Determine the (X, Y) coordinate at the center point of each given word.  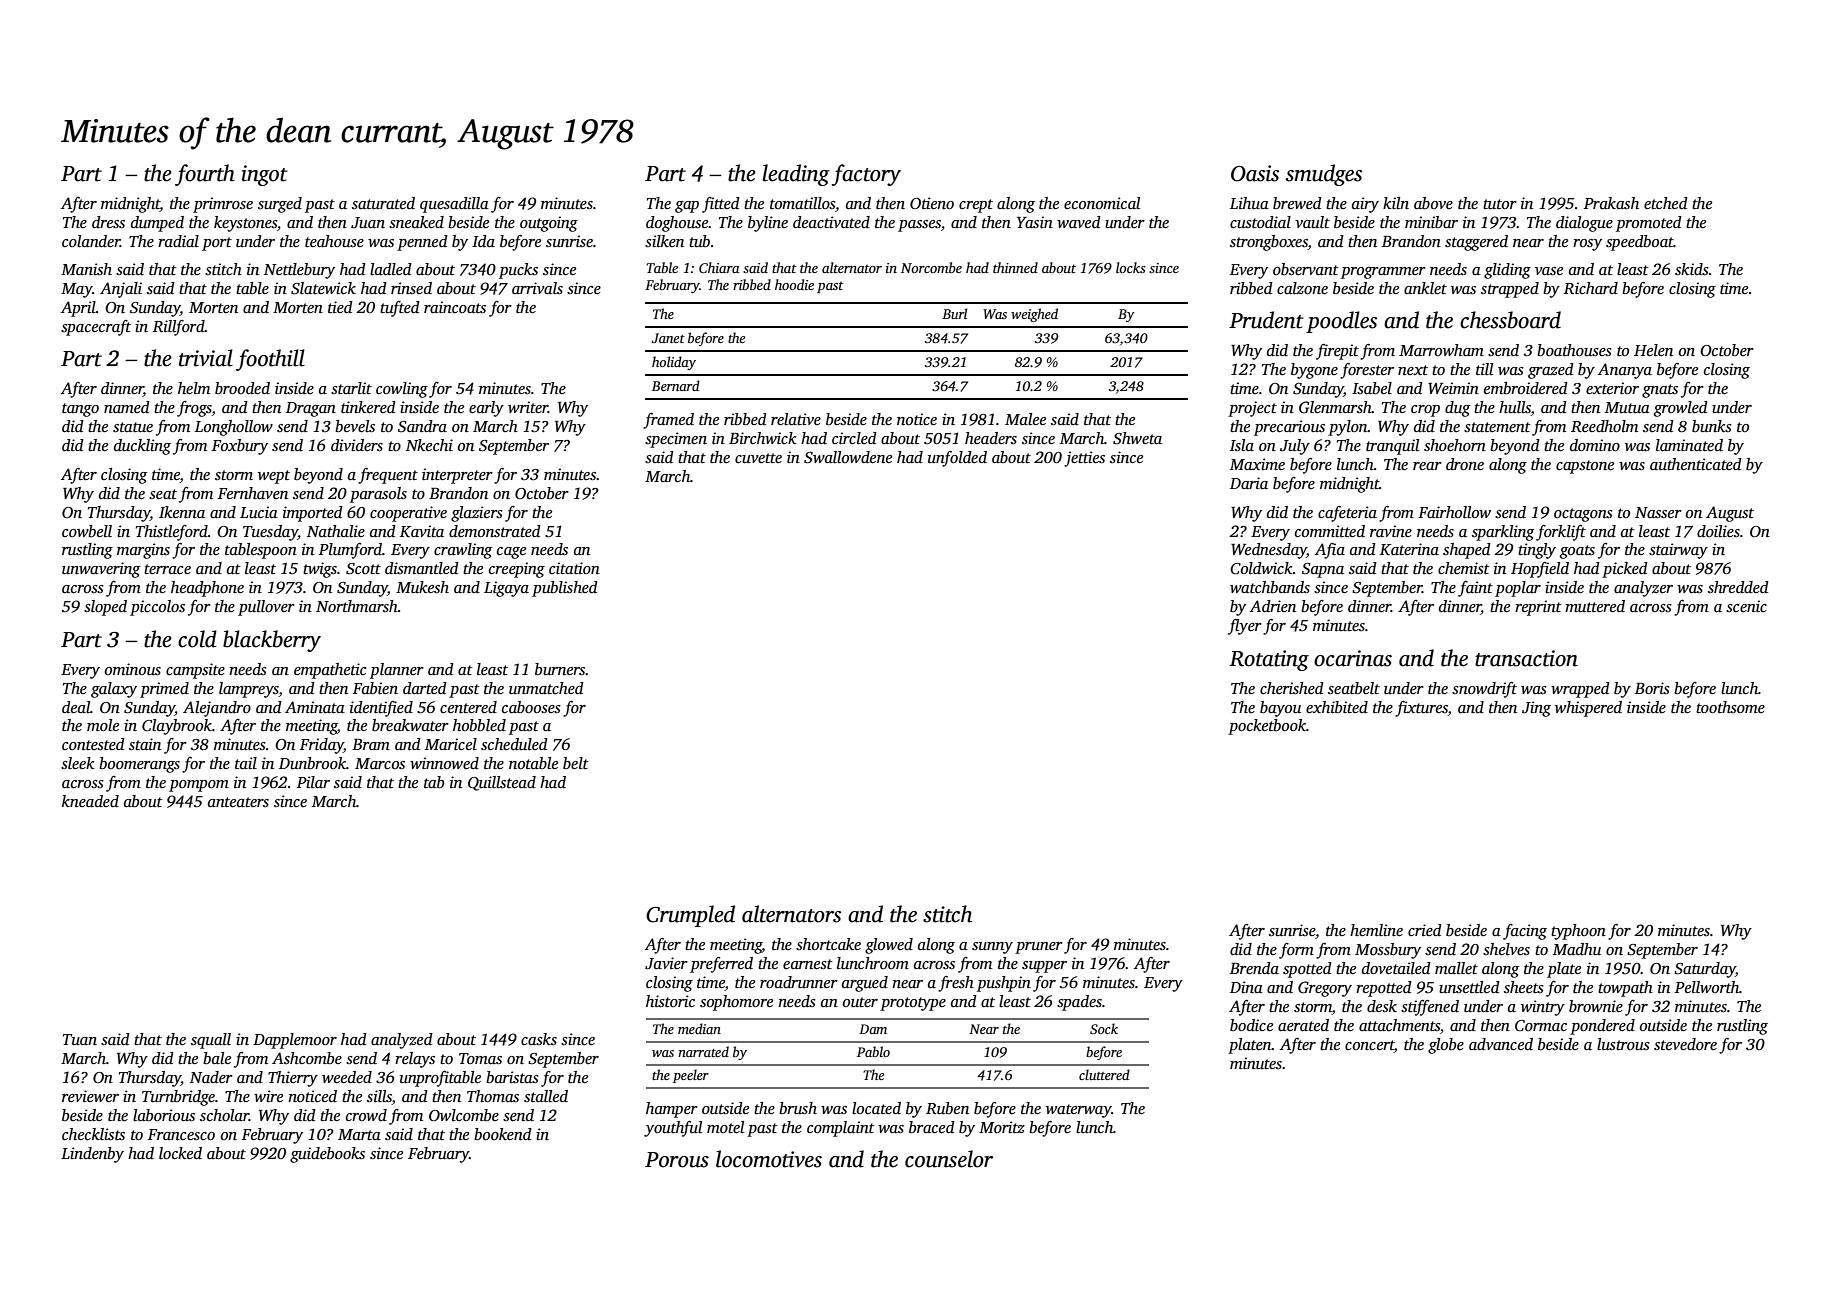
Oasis (1255, 173)
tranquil (1392, 447)
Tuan (80, 1039)
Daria (1249, 483)
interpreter (457, 476)
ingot (265, 175)
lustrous (1623, 1044)
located (876, 1108)
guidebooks (327, 1155)
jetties (1084, 459)
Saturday (1705, 970)
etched (1666, 203)
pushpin (1004, 984)
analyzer (1643, 589)
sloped (105, 608)
